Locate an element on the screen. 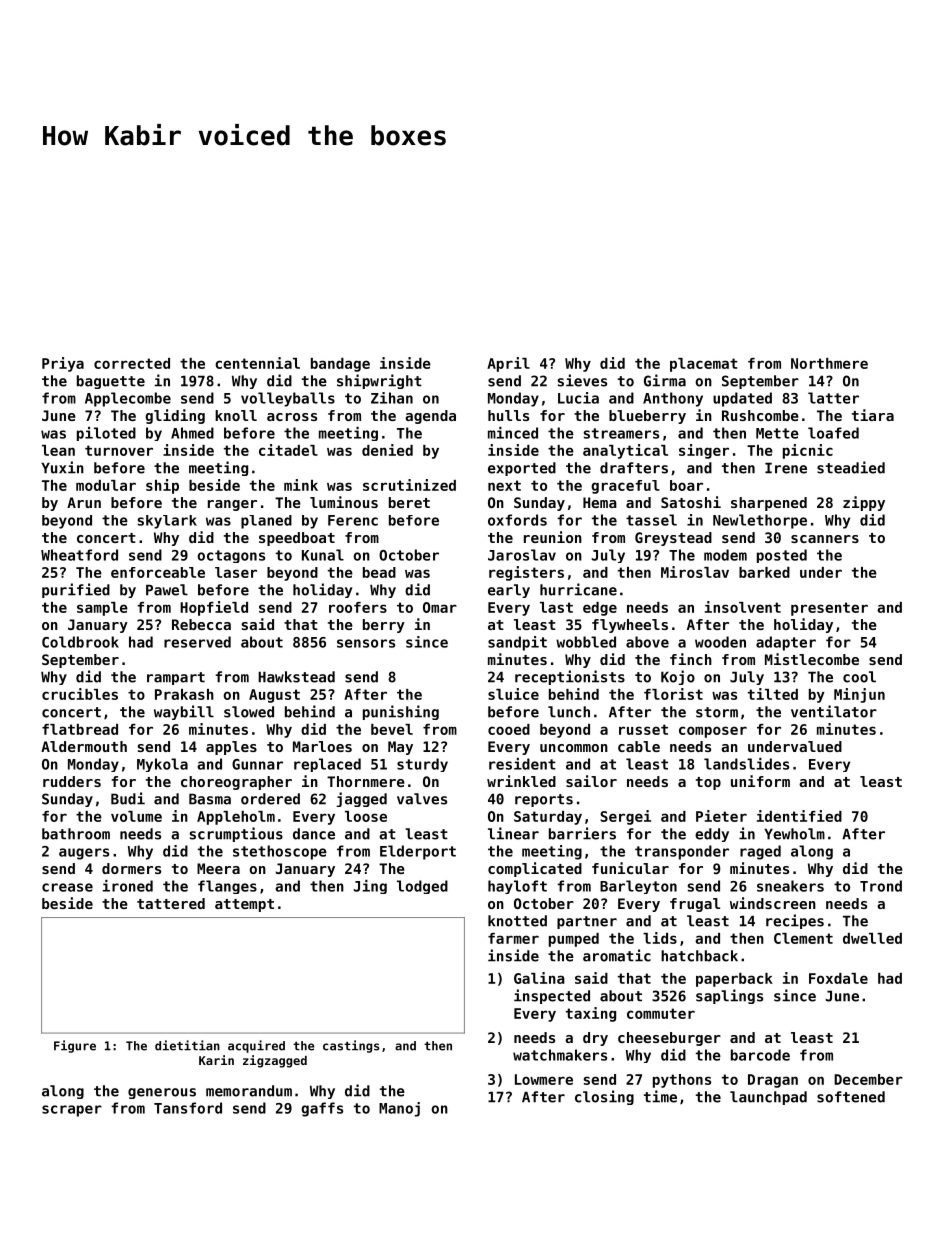  Figure is located at coordinates (75, 1046).
